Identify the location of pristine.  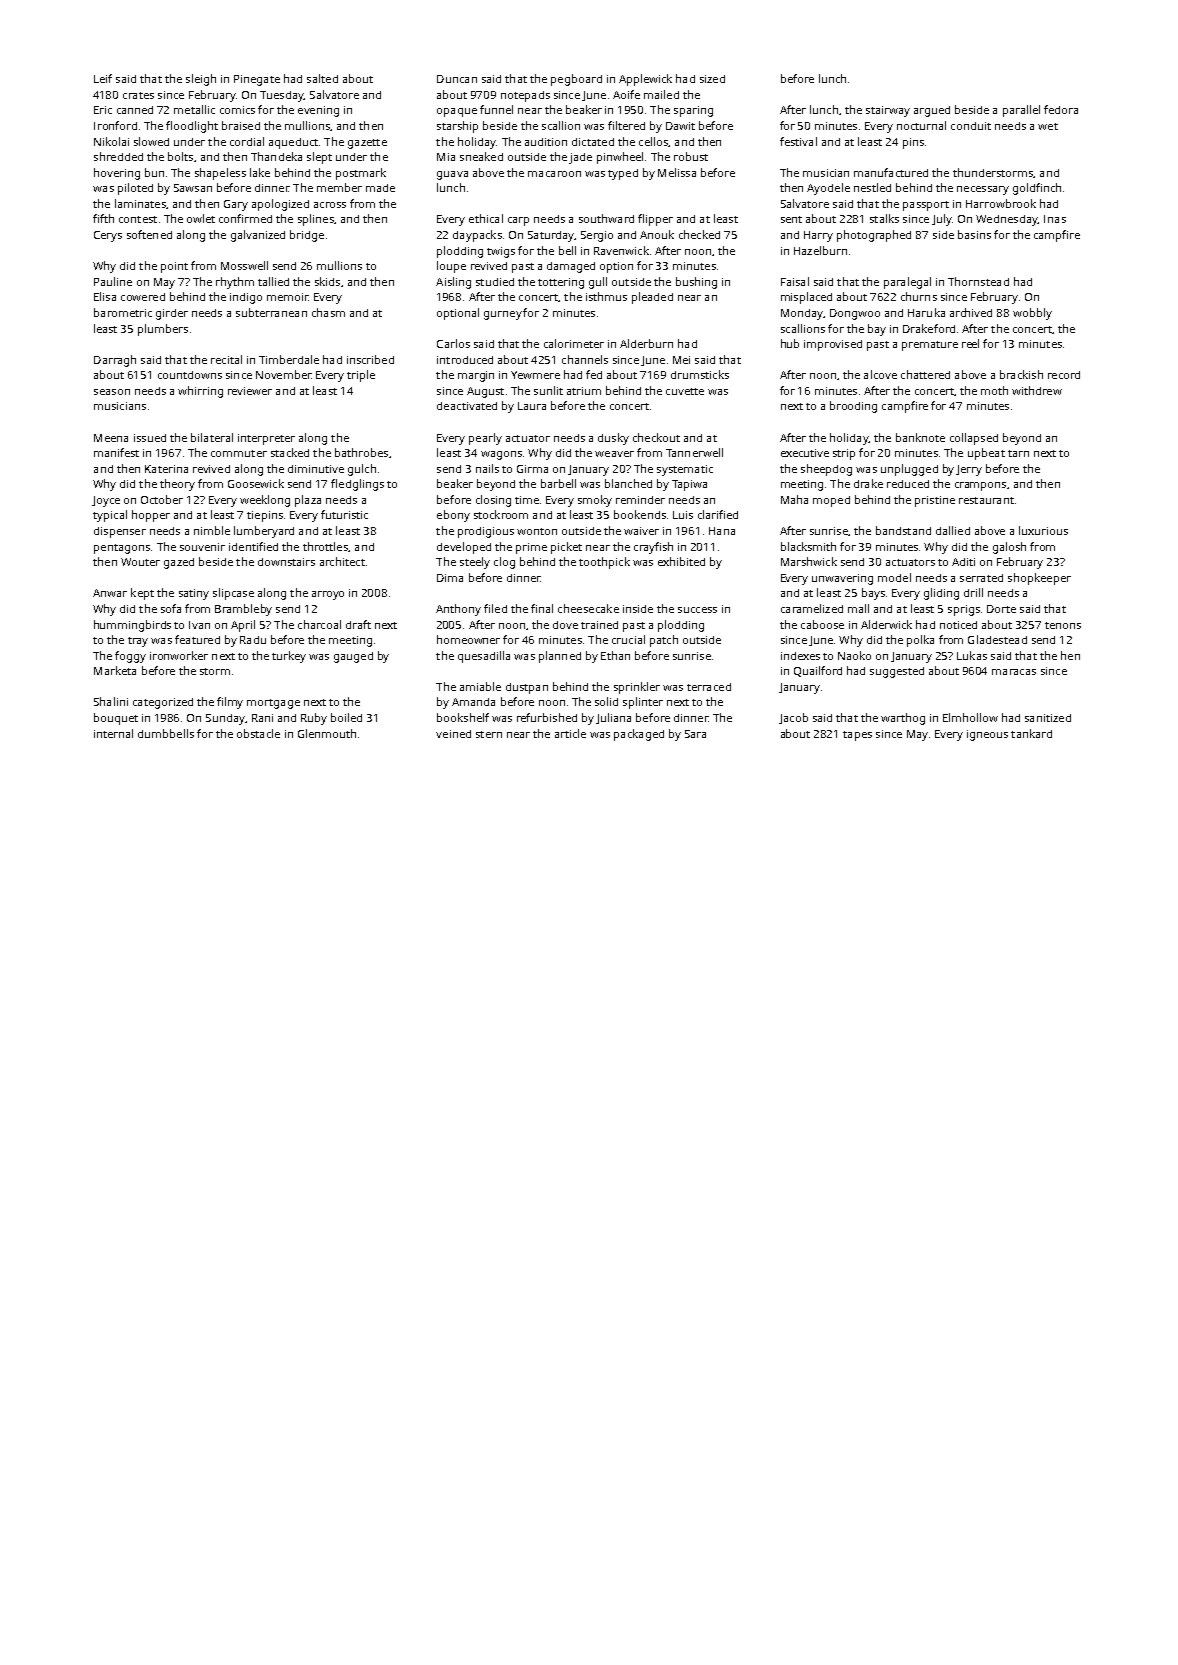
(935, 501).
